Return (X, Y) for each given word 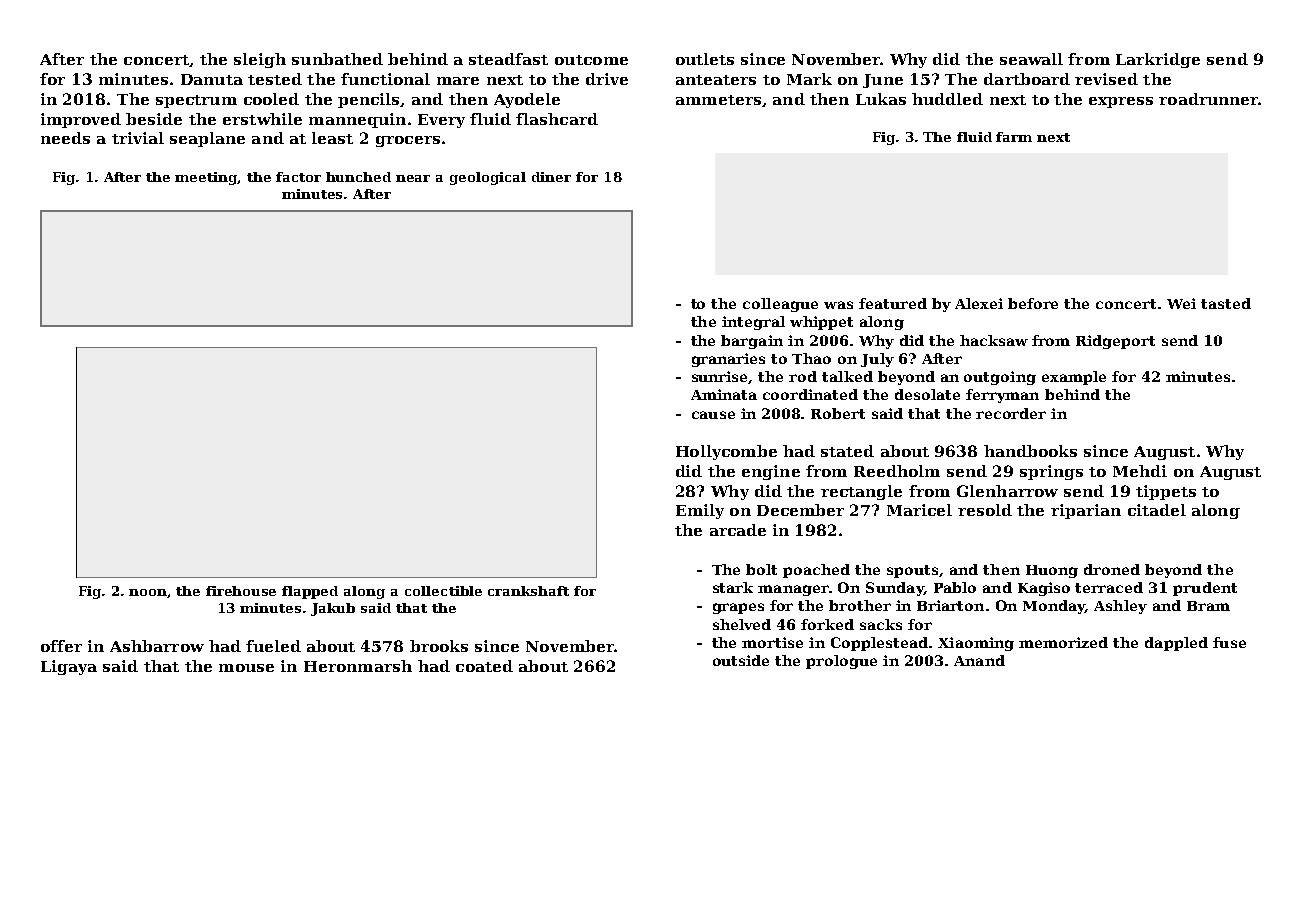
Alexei (979, 303)
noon (148, 593)
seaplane (207, 139)
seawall (1031, 59)
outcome (591, 60)
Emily (700, 511)
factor (298, 177)
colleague (780, 305)
